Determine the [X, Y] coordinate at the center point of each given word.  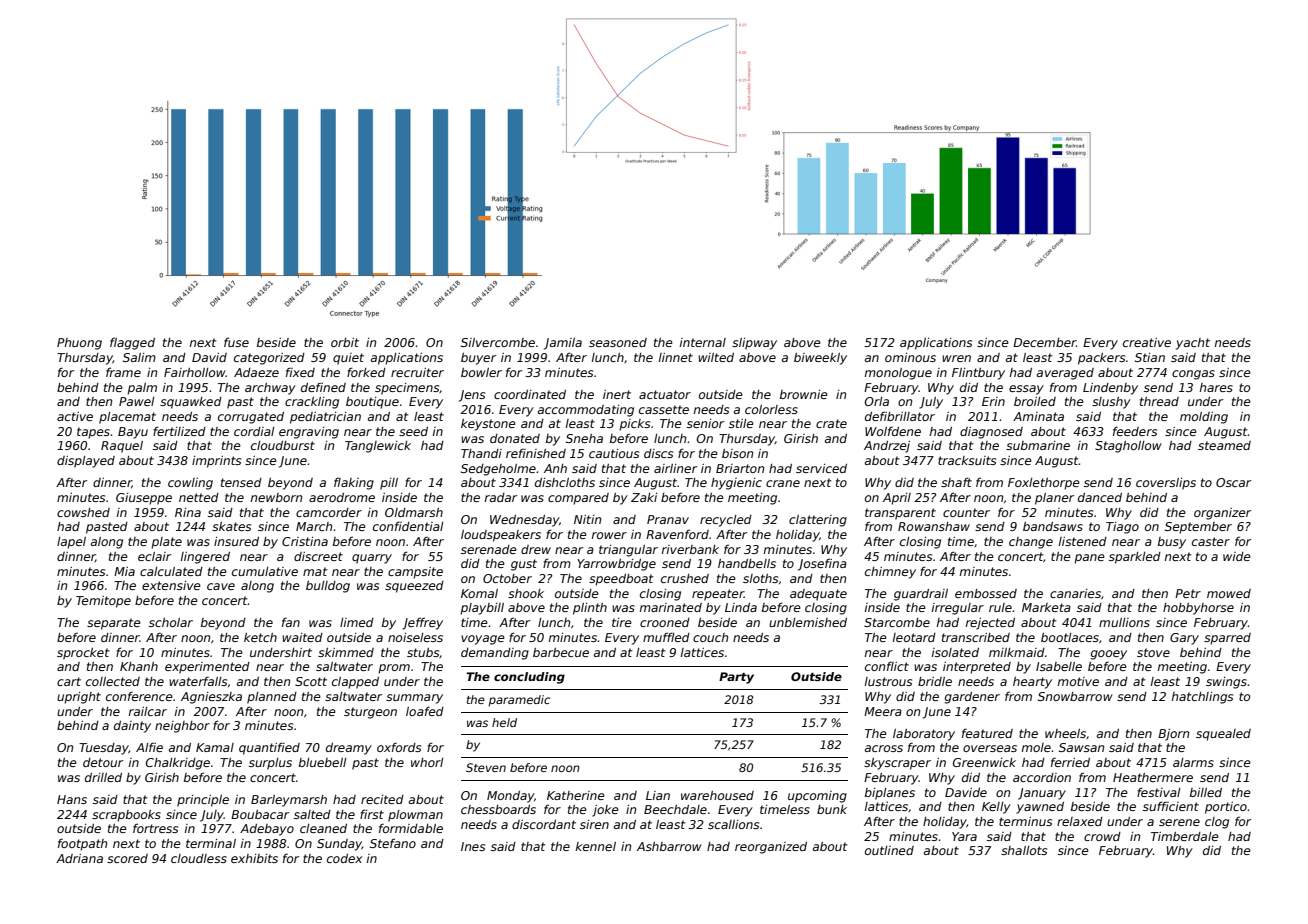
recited [382, 799]
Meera [883, 711]
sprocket [83, 654]
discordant [544, 824]
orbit [345, 342]
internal [703, 342]
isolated [955, 652]
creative [1147, 342]
